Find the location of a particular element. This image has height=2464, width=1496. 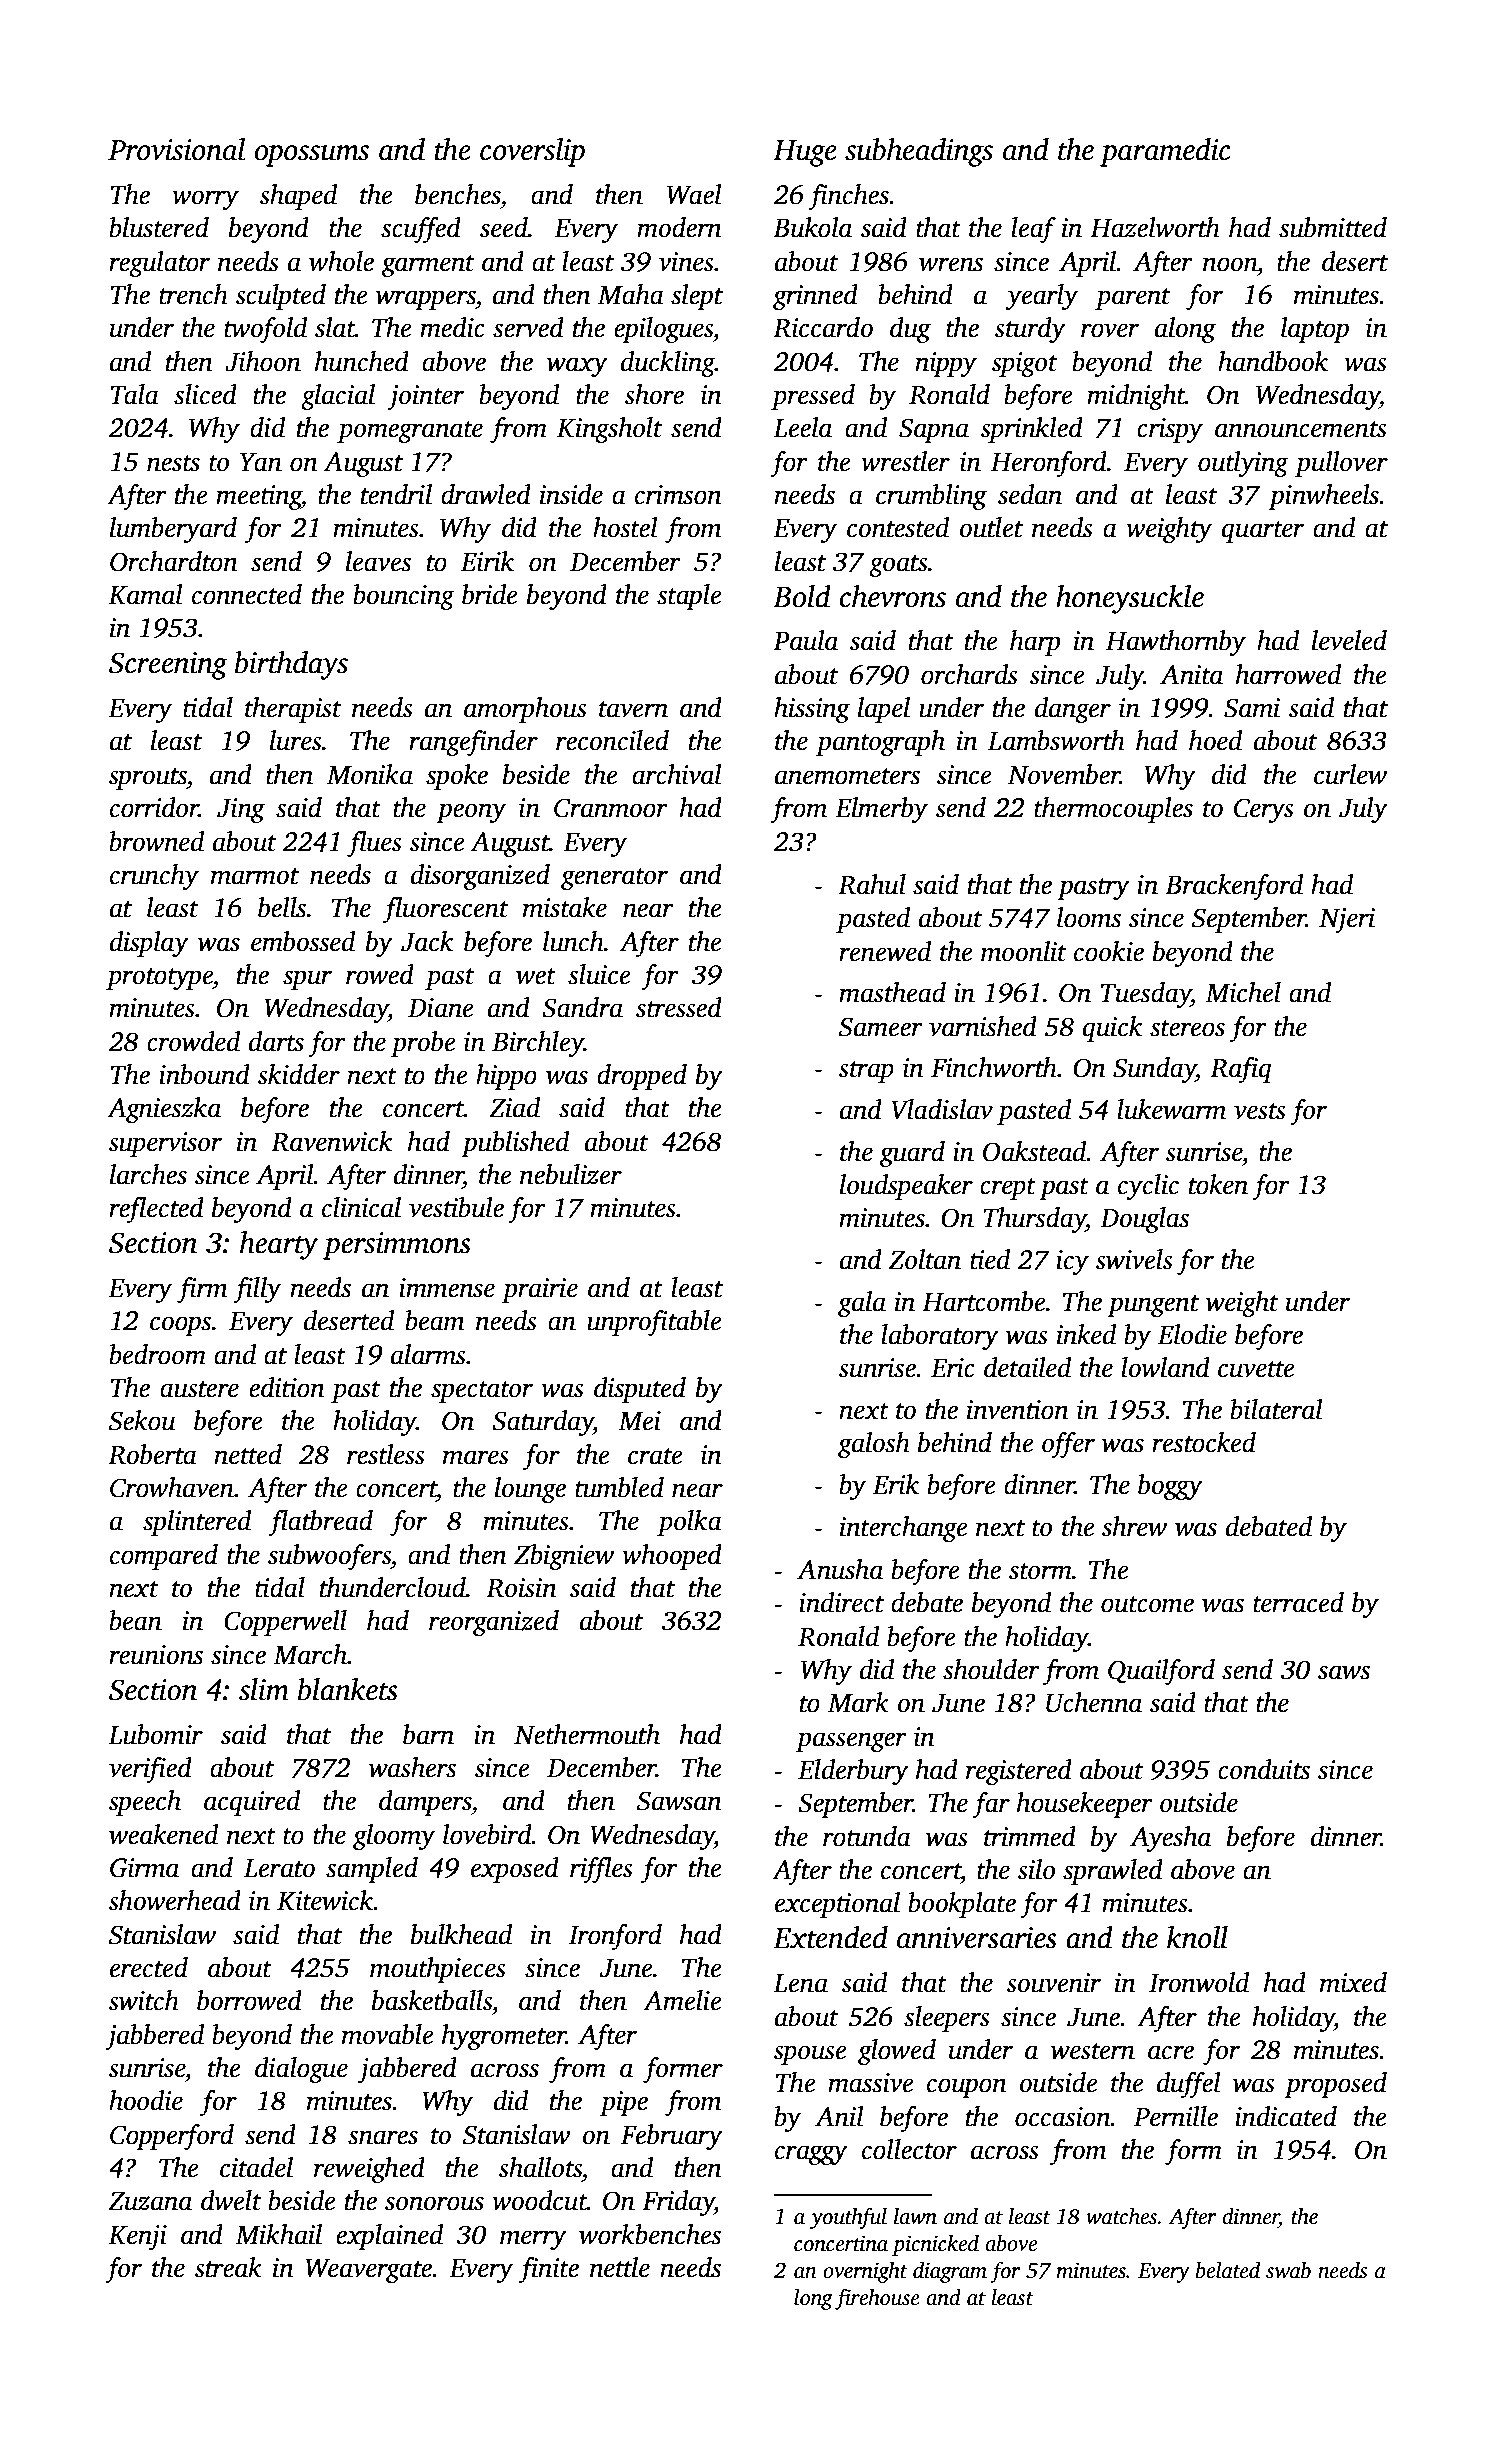

curlew is located at coordinates (1350, 774).
